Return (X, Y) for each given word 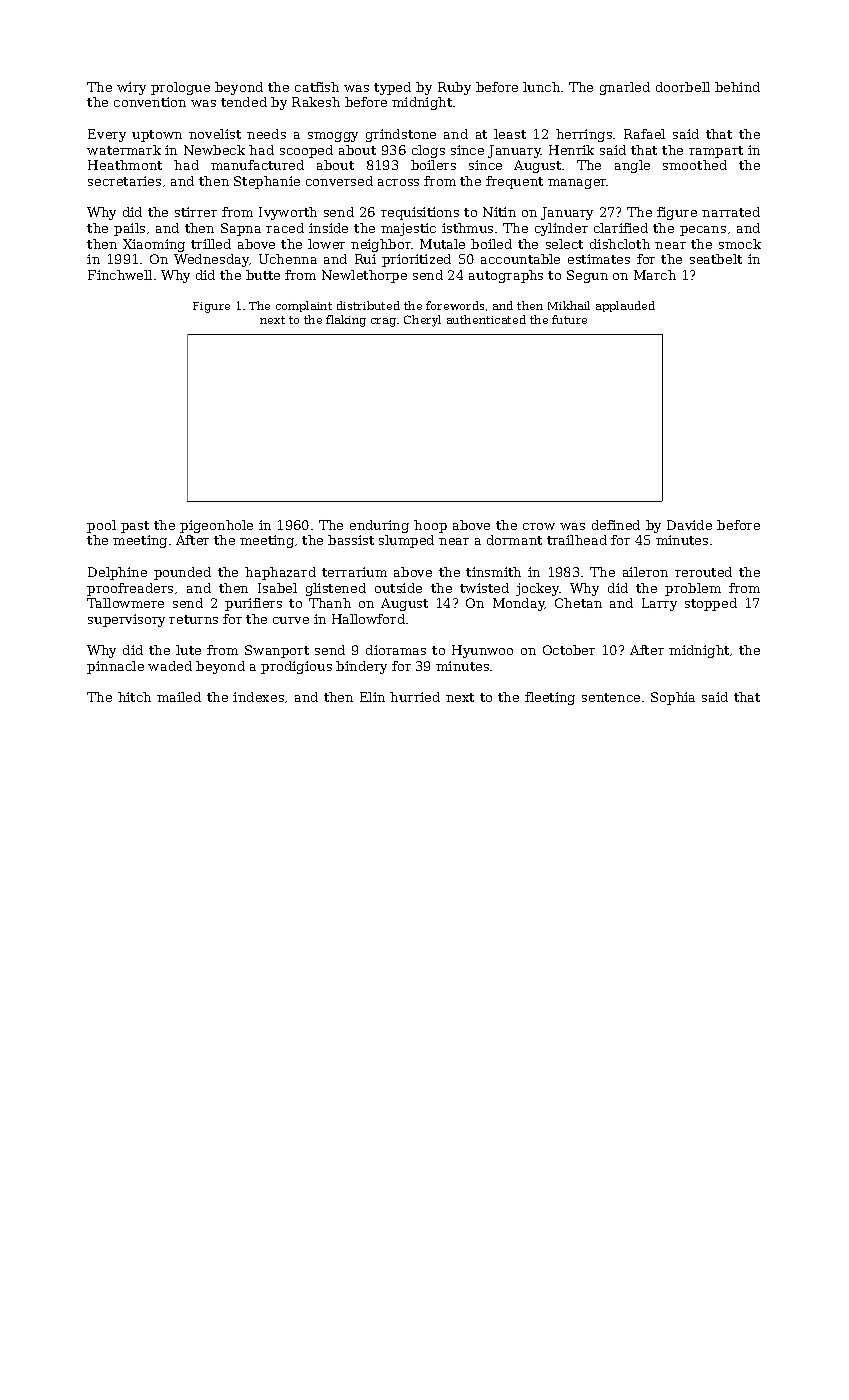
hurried (415, 697)
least (510, 134)
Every (107, 135)
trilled (211, 244)
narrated (731, 212)
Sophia (673, 698)
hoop (430, 526)
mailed (179, 697)
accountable (520, 259)
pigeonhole (216, 526)
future (569, 319)
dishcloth (620, 244)
